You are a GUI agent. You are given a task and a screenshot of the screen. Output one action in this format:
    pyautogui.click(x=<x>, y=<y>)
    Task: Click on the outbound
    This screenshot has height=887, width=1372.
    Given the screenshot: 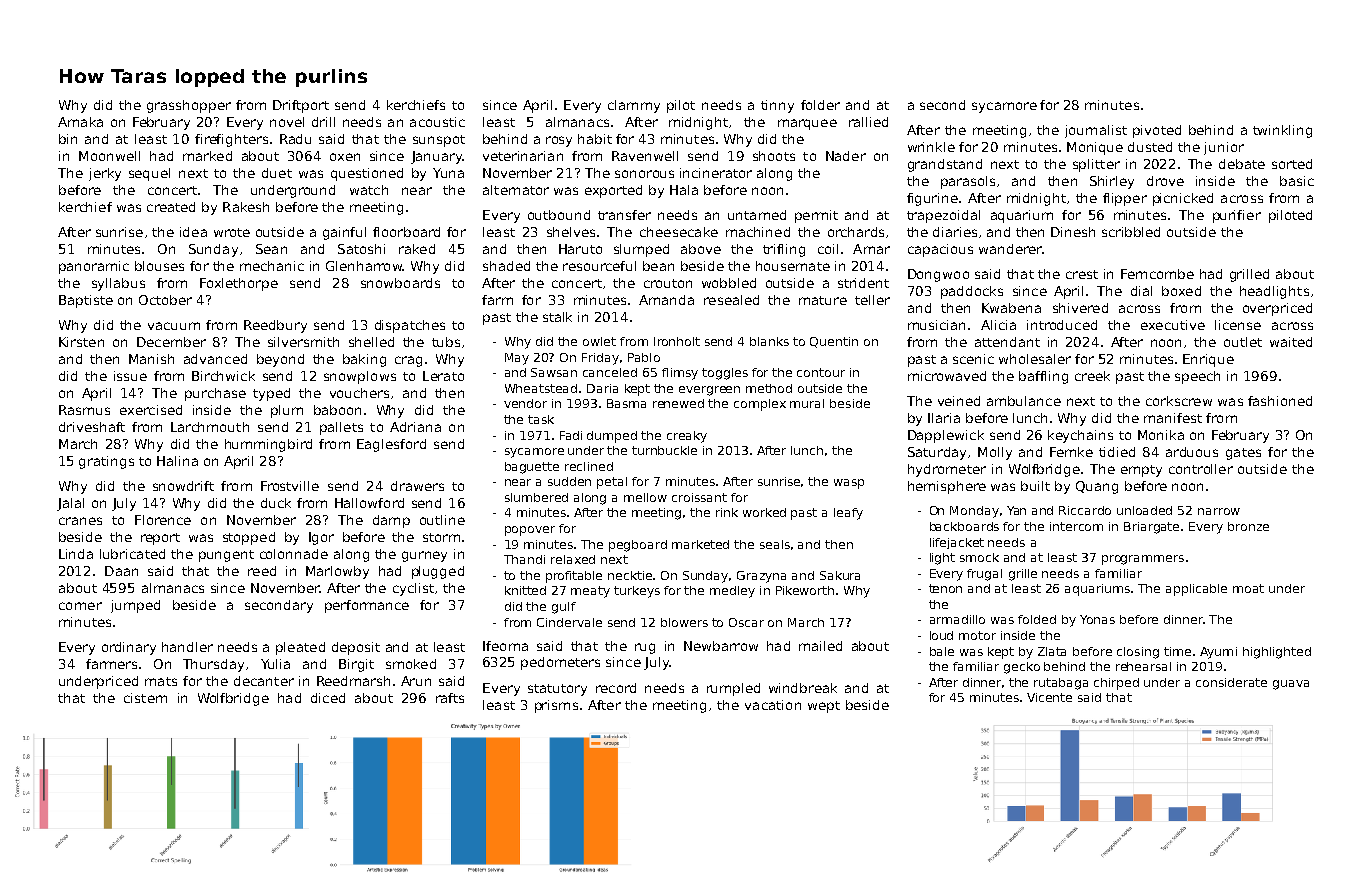 What is the action you would take?
    pyautogui.click(x=559, y=215)
